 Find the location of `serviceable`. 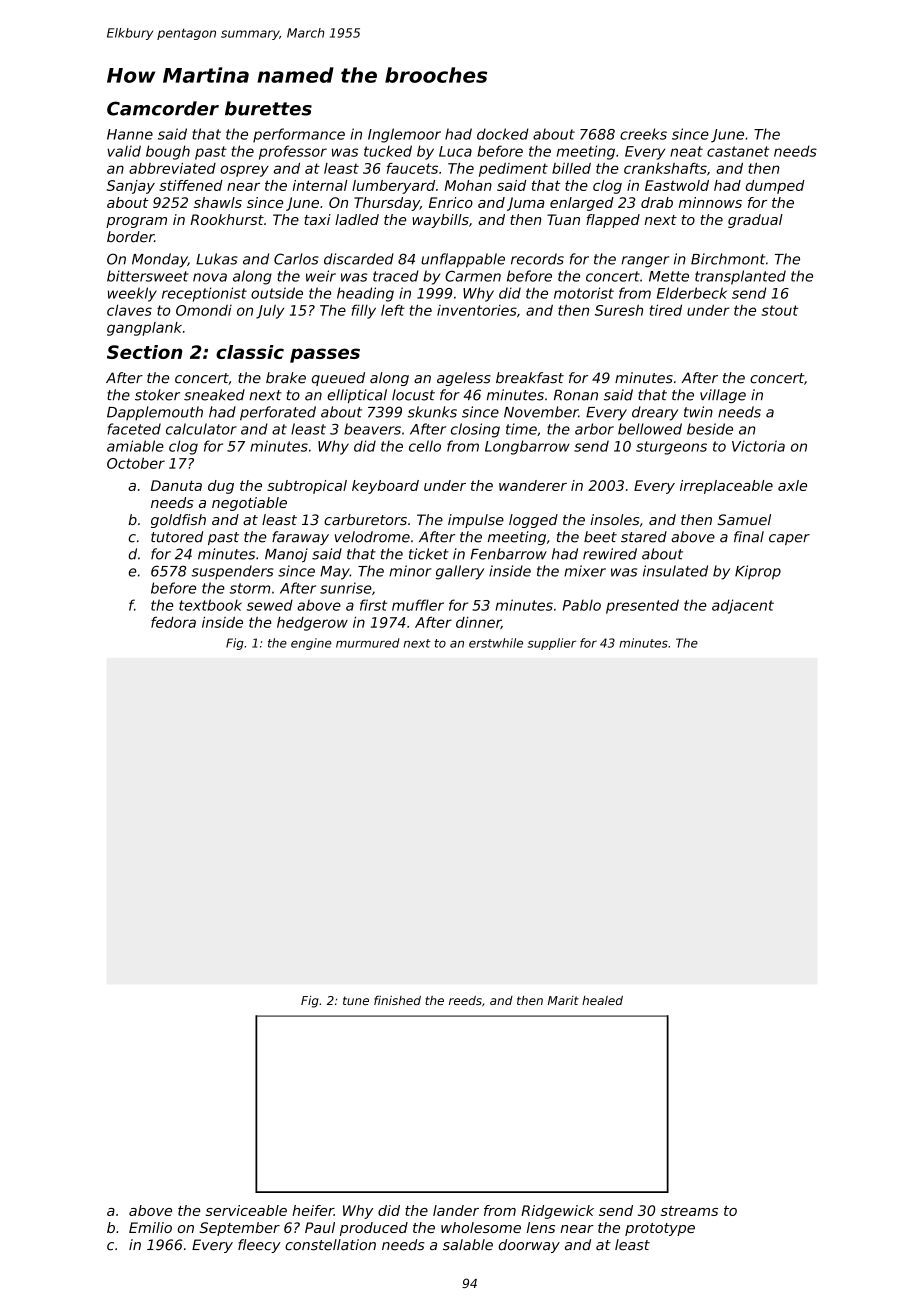

serviceable is located at coordinates (246, 1210).
